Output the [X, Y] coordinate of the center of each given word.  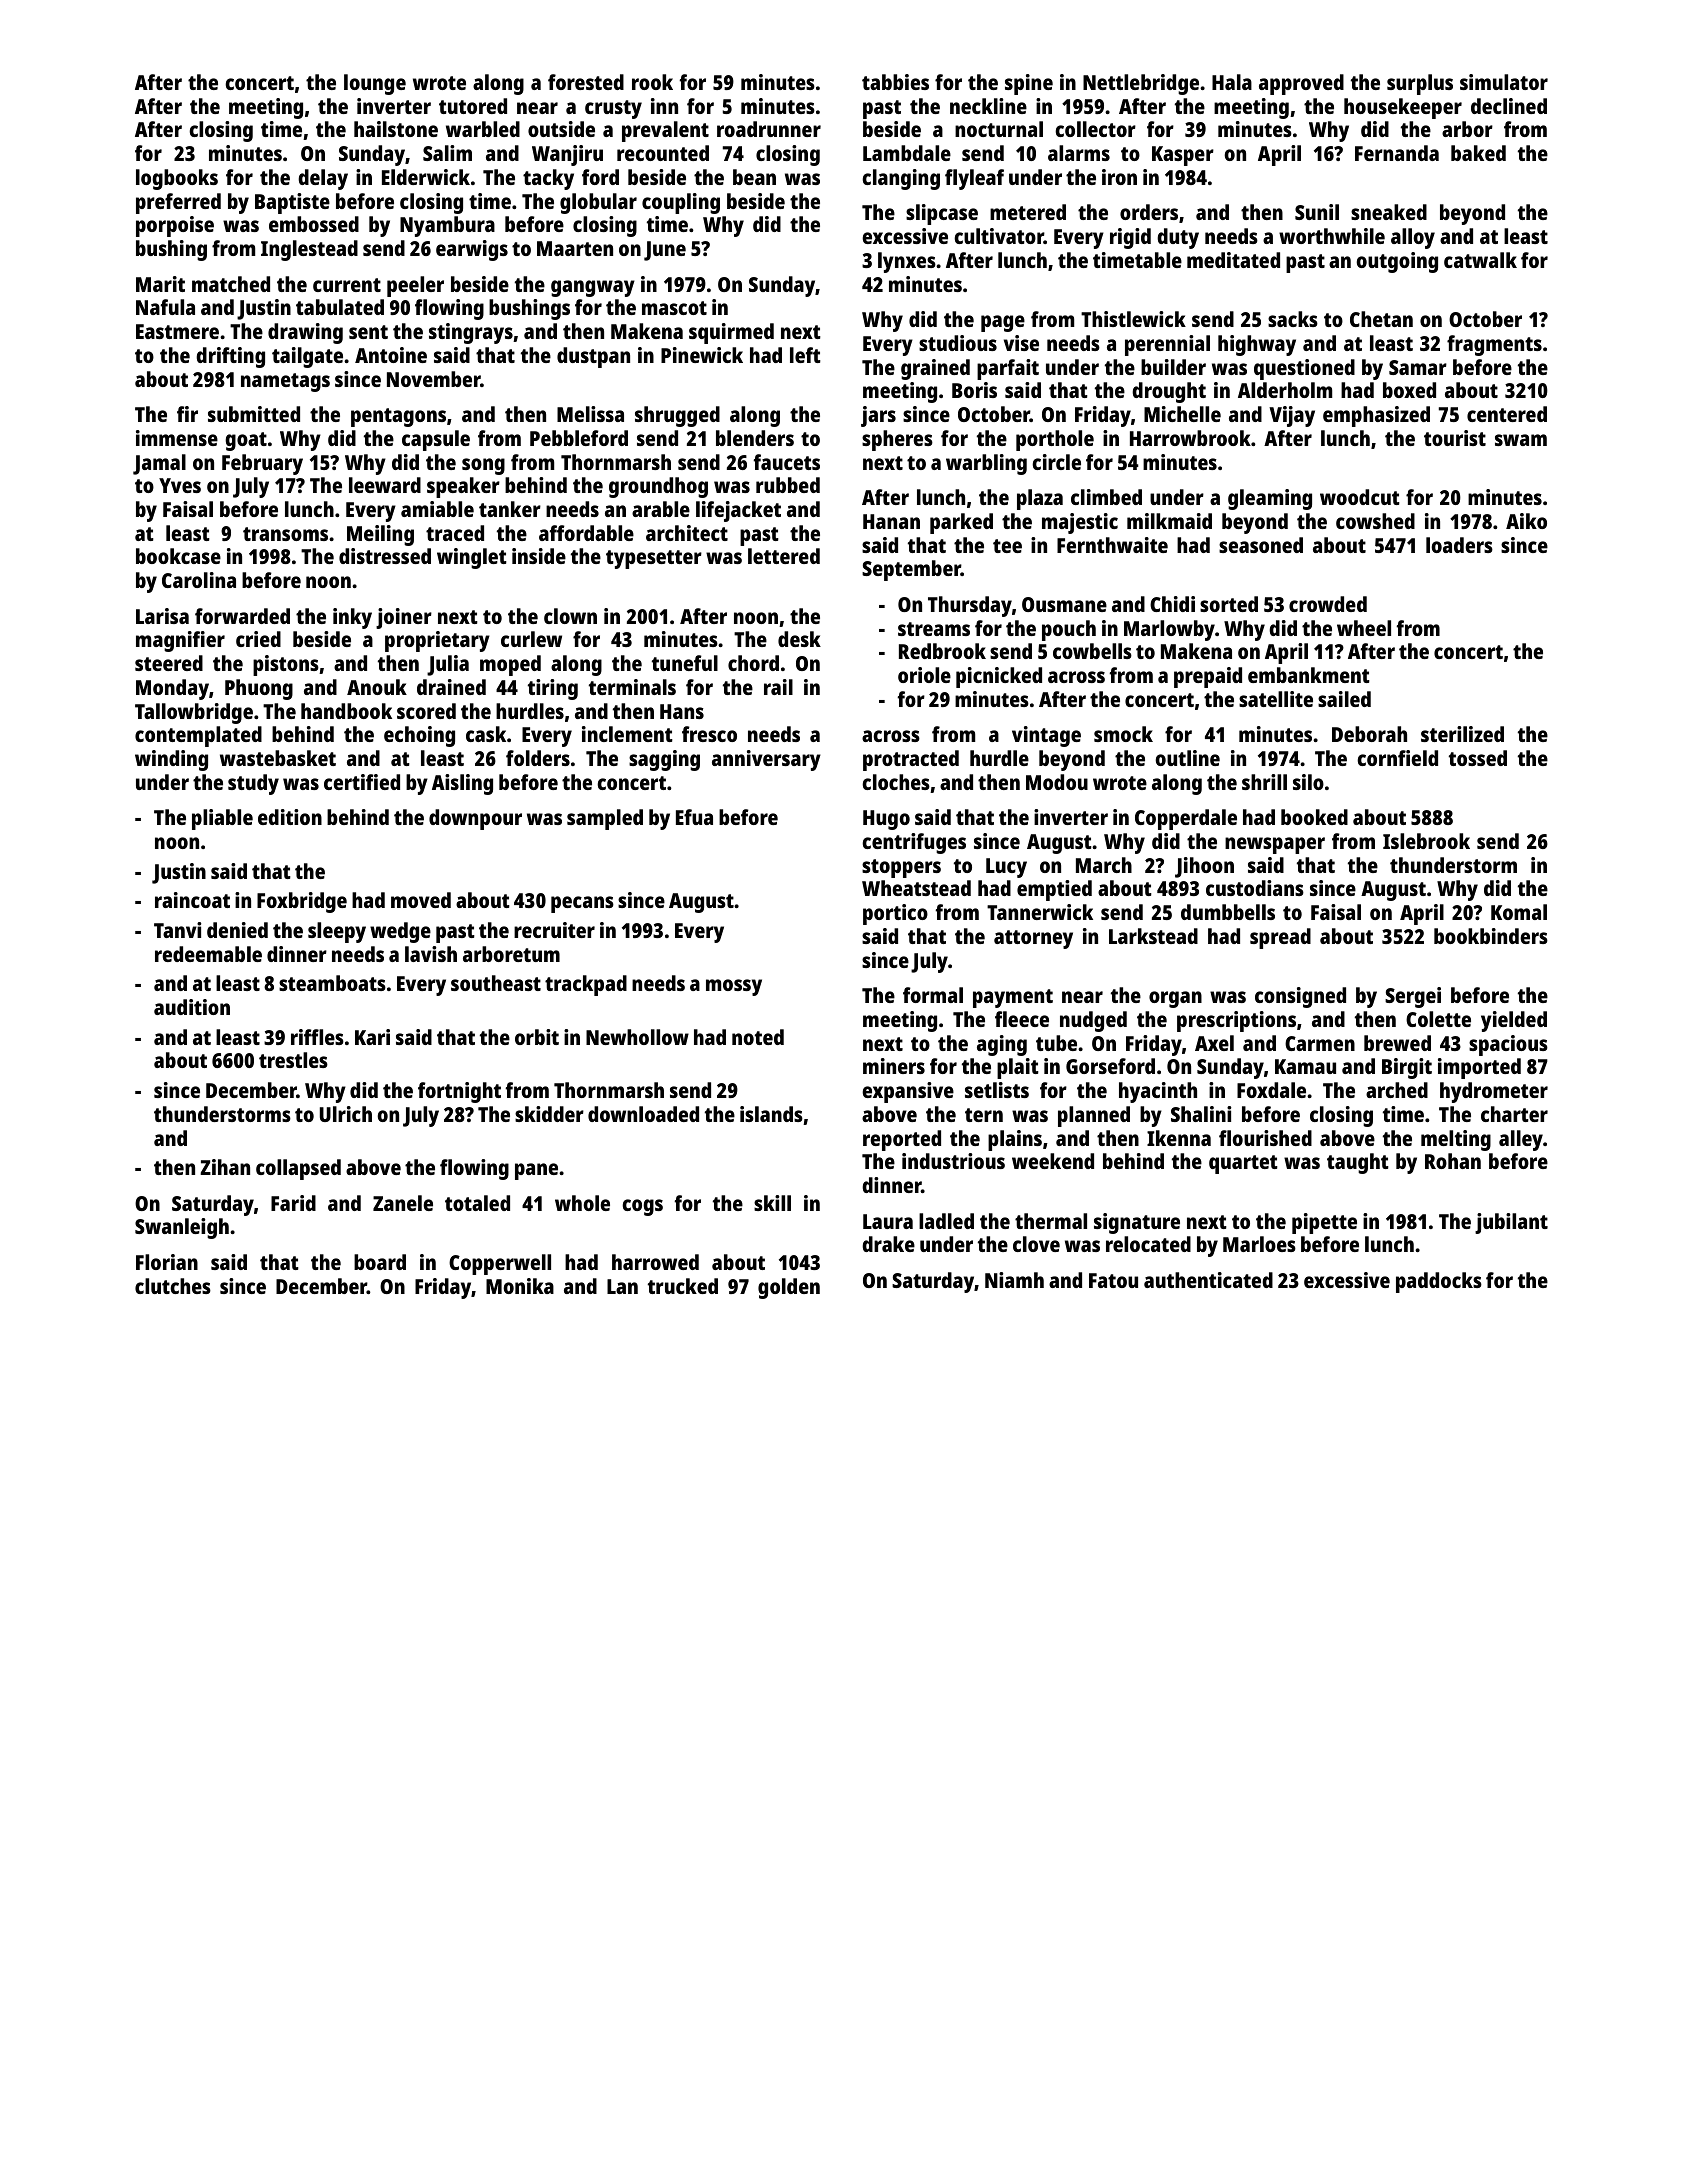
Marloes [1259, 1244]
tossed [1478, 758]
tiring [553, 689]
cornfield [1397, 758]
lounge [375, 84]
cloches [896, 782]
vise [1021, 343]
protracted [911, 760]
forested [586, 82]
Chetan [1381, 319]
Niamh [1014, 1280]
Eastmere [177, 331]
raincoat [192, 900]
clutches [173, 1286]
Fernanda [1397, 153]
